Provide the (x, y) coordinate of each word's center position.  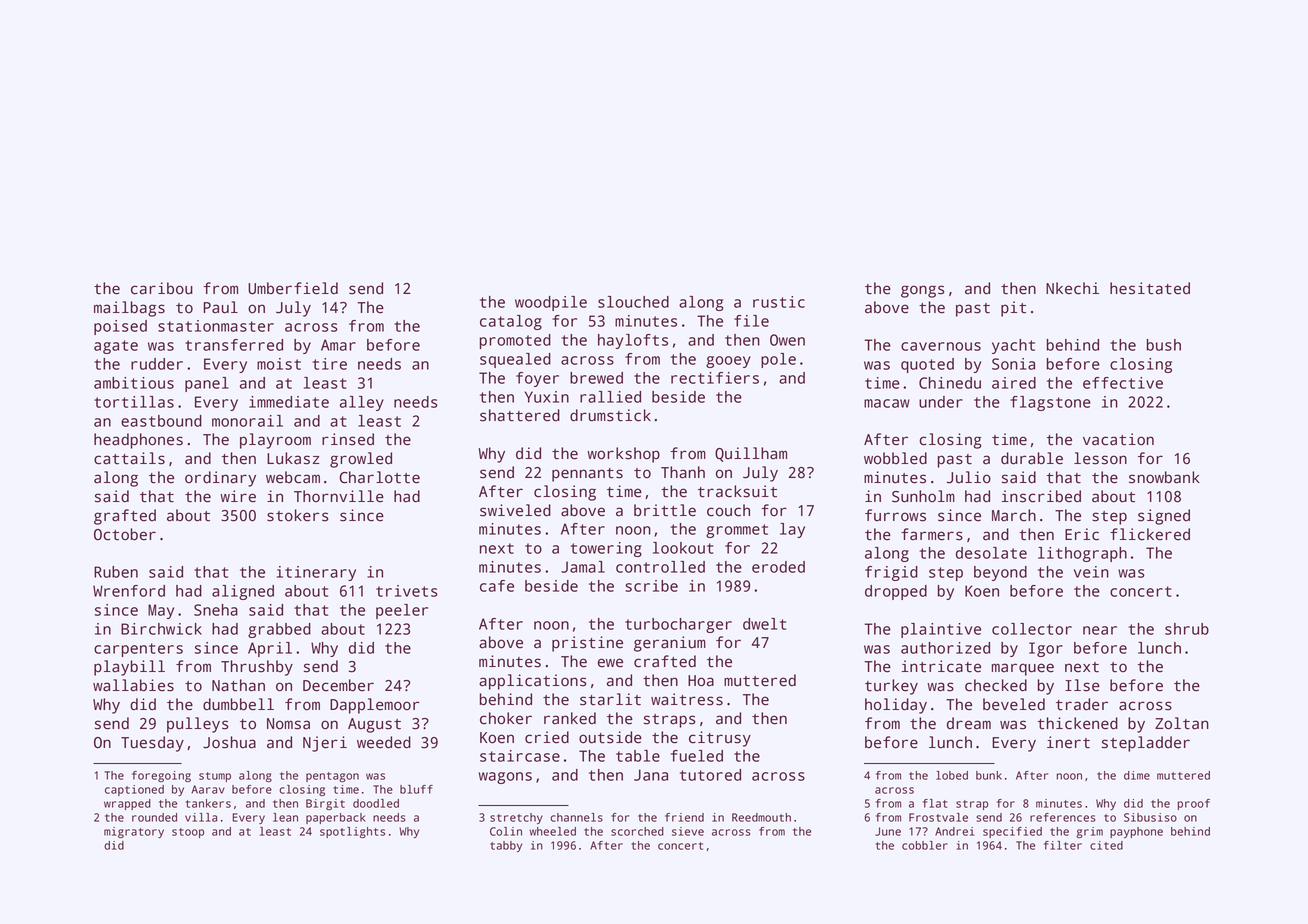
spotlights (352, 832)
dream (969, 723)
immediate (289, 402)
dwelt (764, 624)
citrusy (720, 739)
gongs (923, 291)
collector (1032, 629)
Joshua (229, 742)
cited (1106, 845)
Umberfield (293, 288)
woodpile (551, 303)
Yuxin (547, 397)
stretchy (516, 818)
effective (1123, 383)
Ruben (116, 572)
